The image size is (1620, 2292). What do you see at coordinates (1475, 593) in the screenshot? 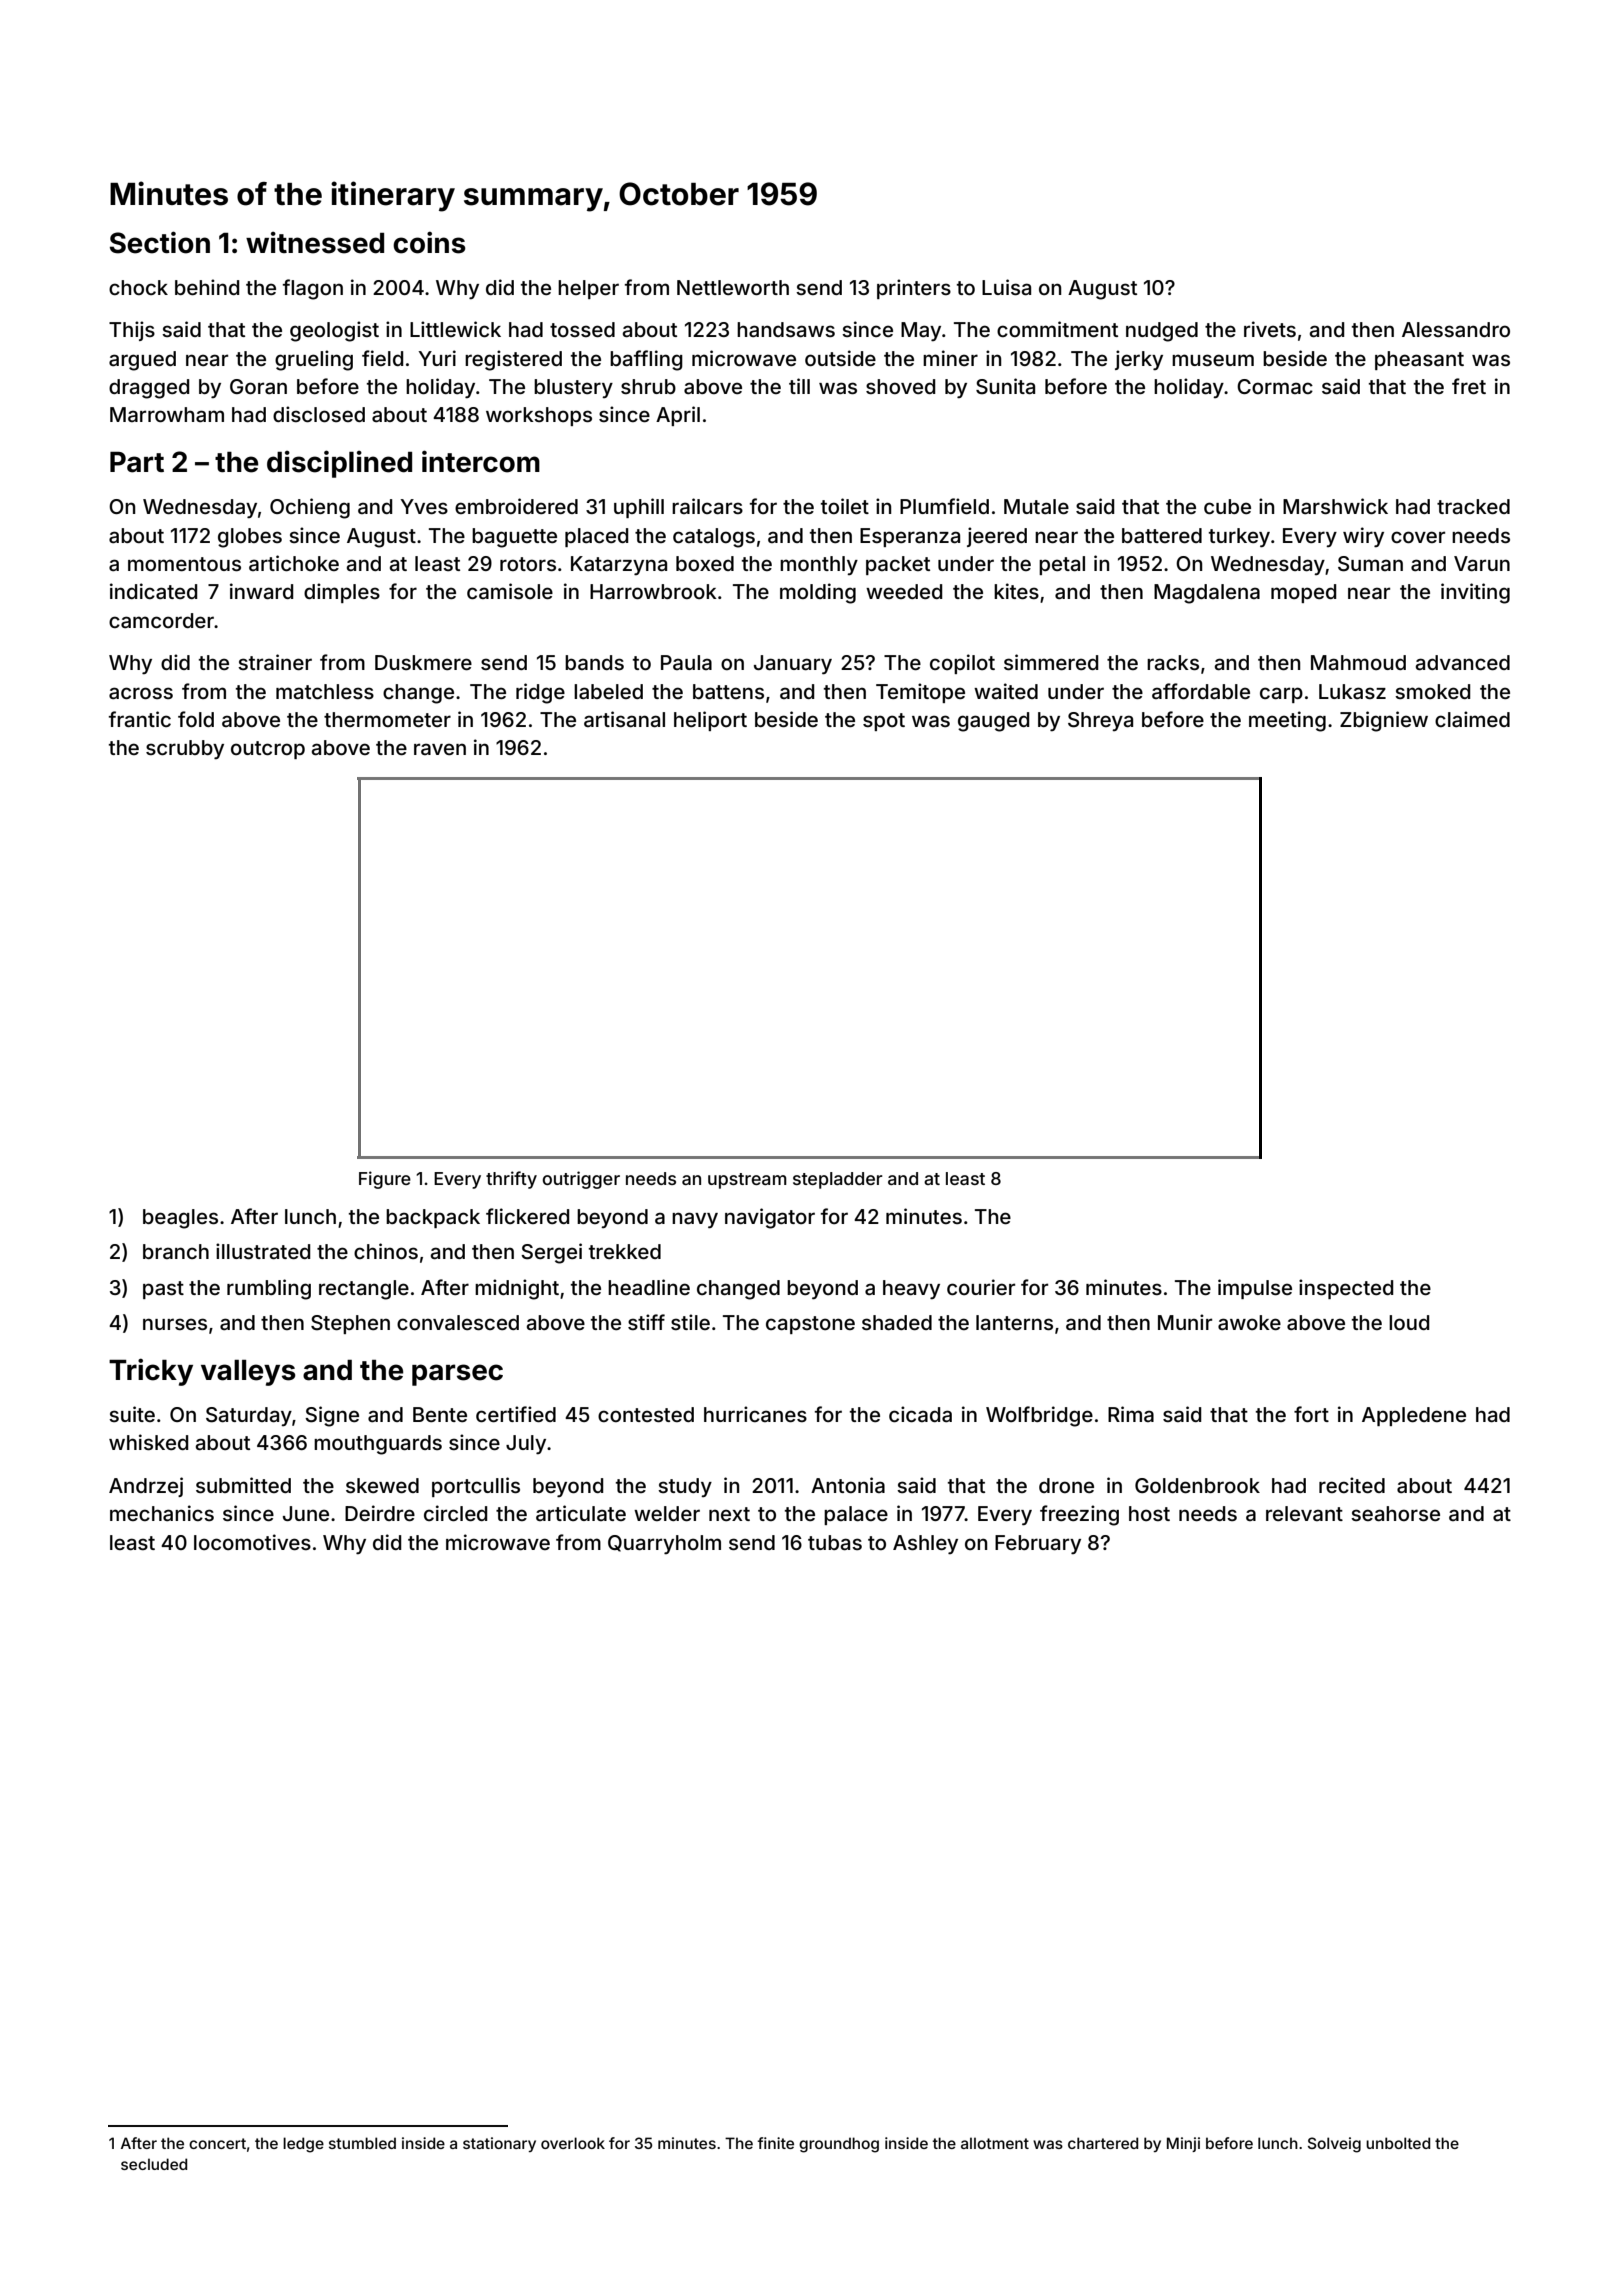
I see `inviting` at bounding box center [1475, 593].
